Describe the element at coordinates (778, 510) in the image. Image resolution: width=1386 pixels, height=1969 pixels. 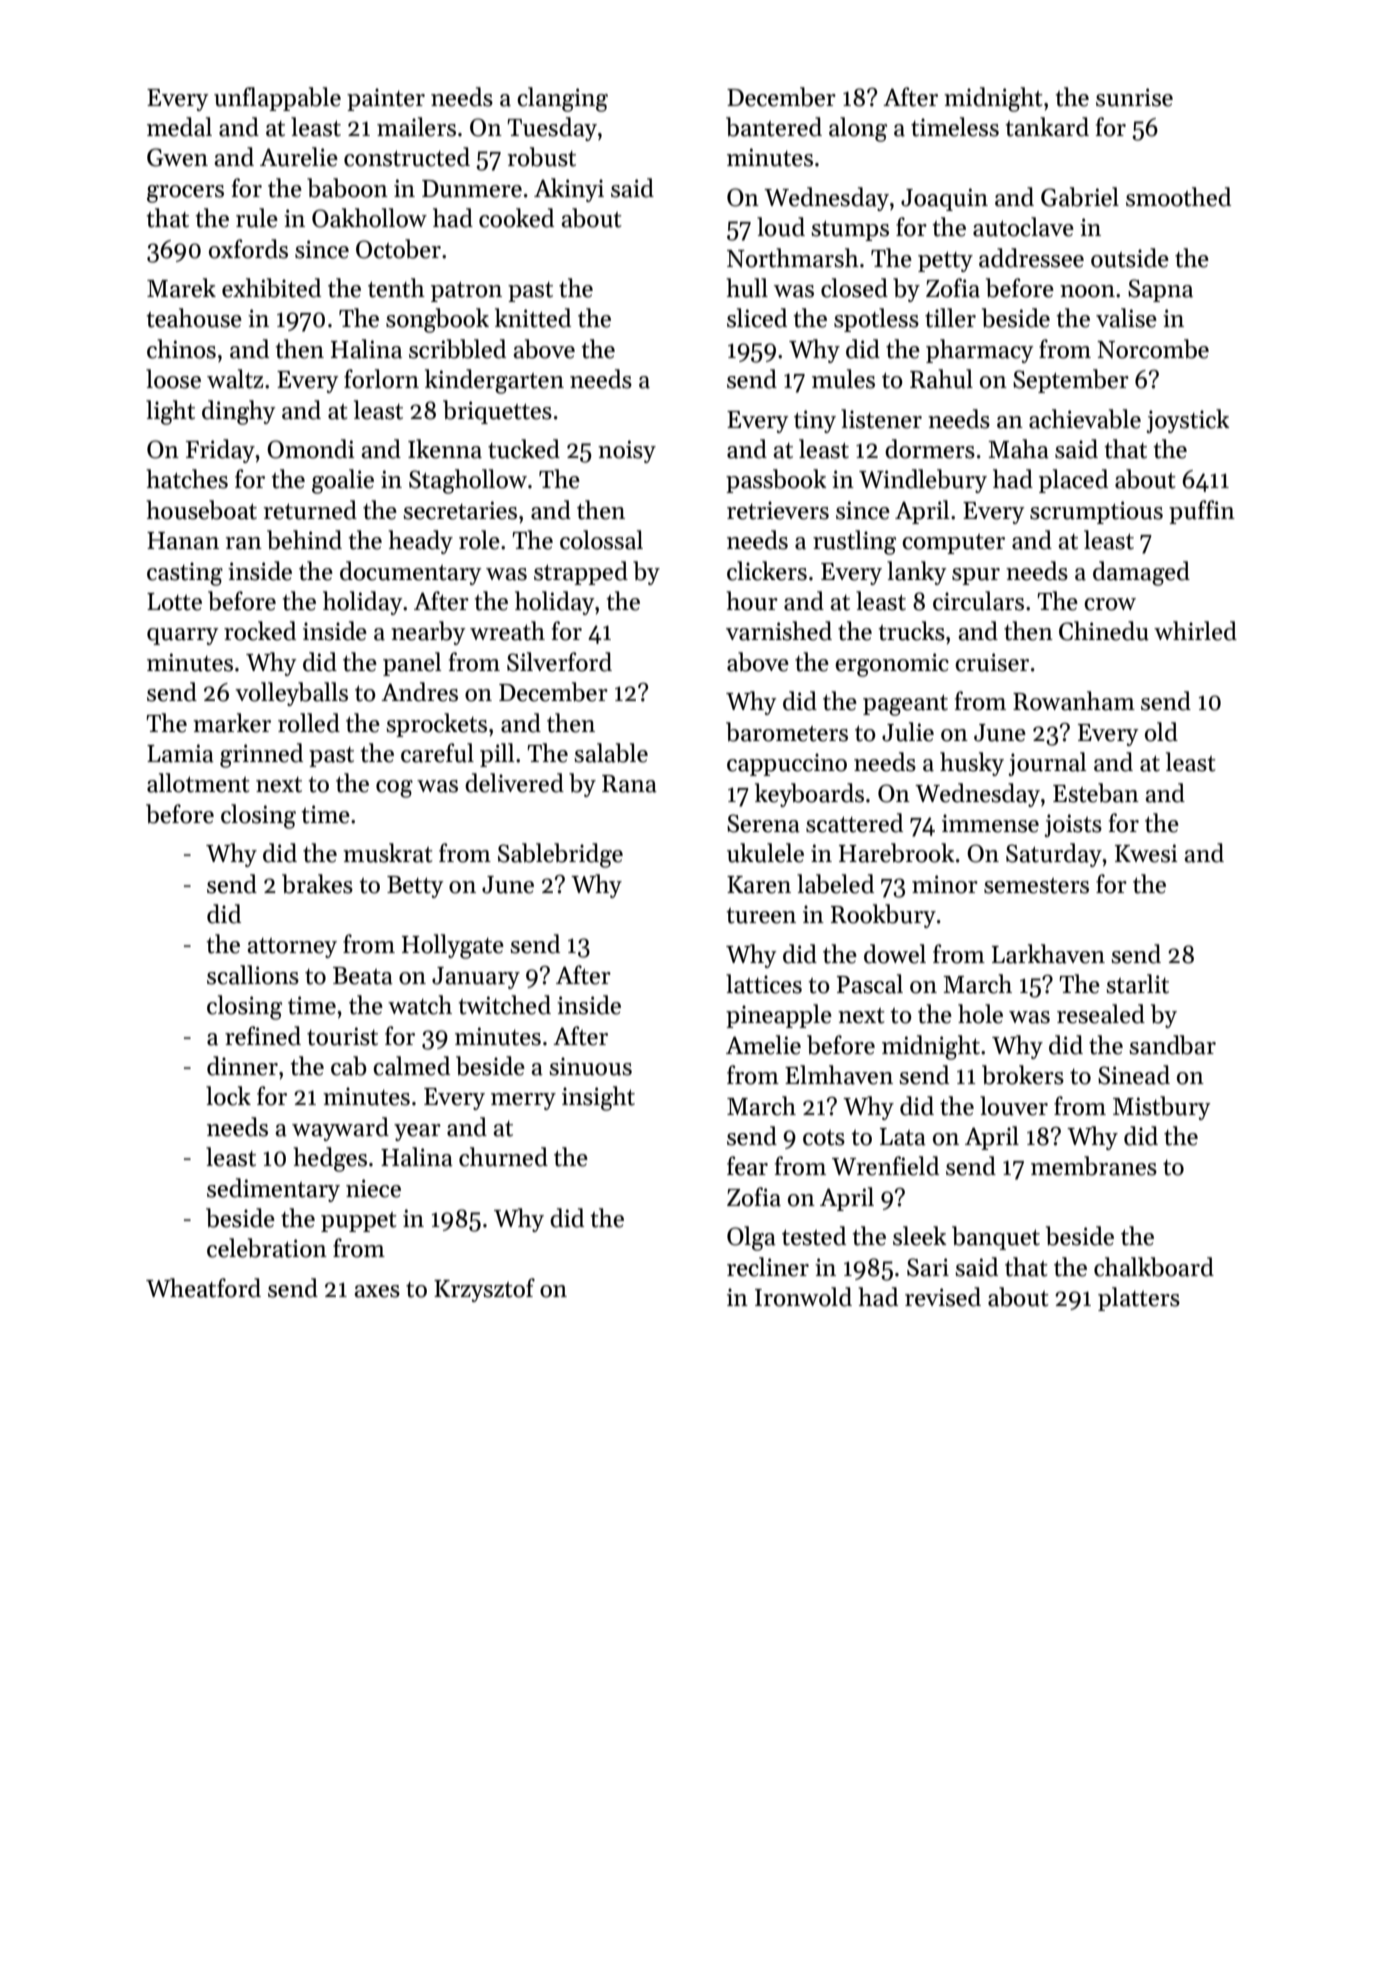
I see `retrievers` at that location.
